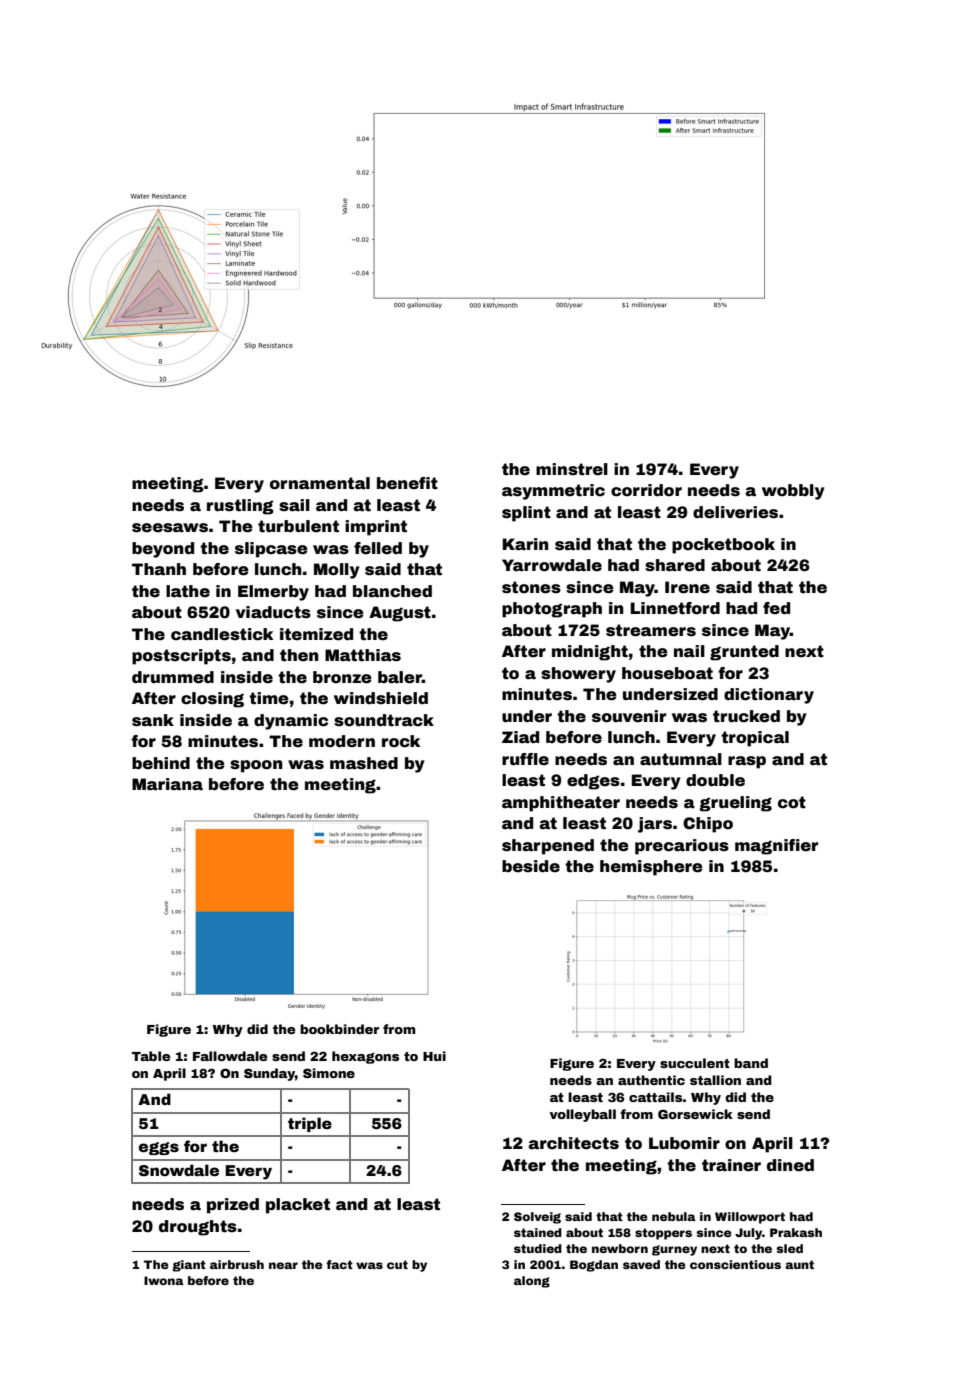  I want to click on minstrel, so click(572, 469).
